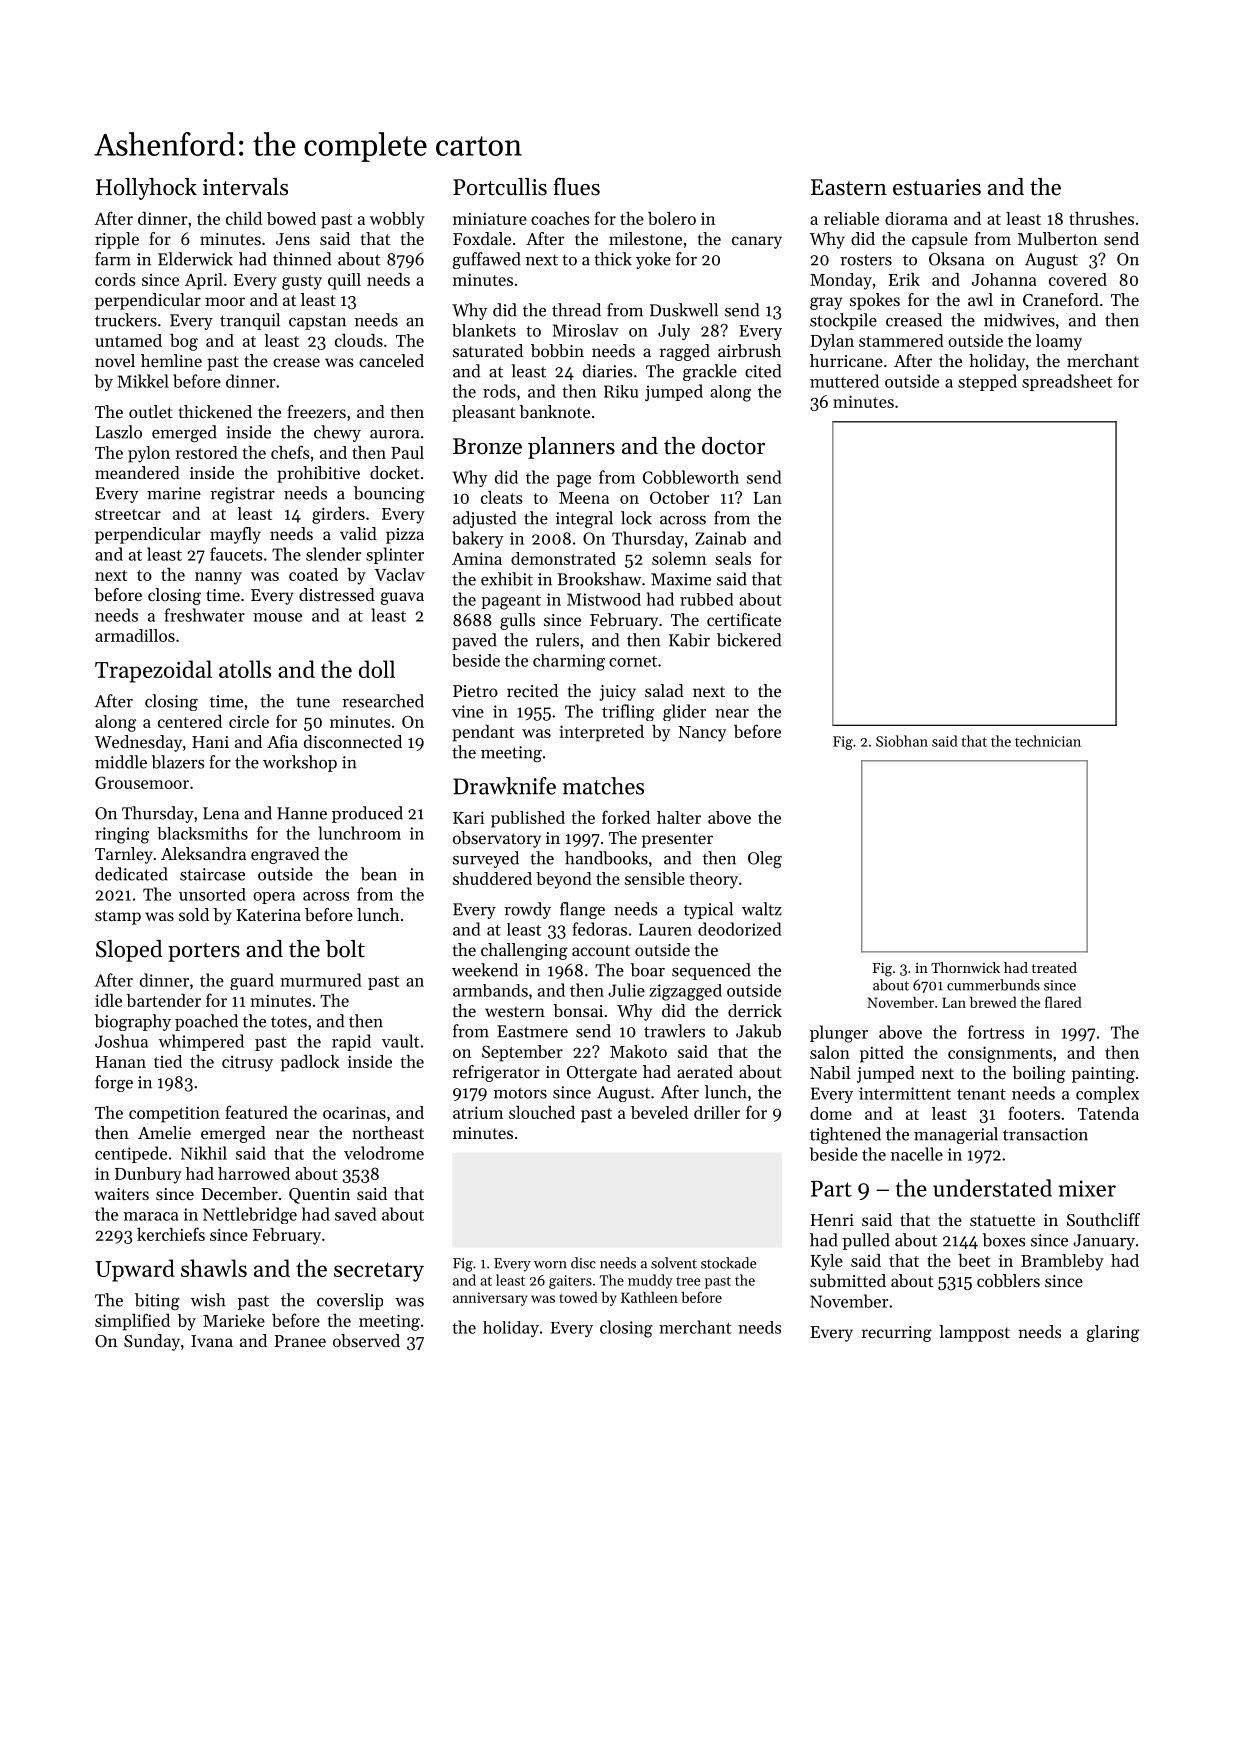 The image size is (1234, 1745). I want to click on treated, so click(1054, 967).
